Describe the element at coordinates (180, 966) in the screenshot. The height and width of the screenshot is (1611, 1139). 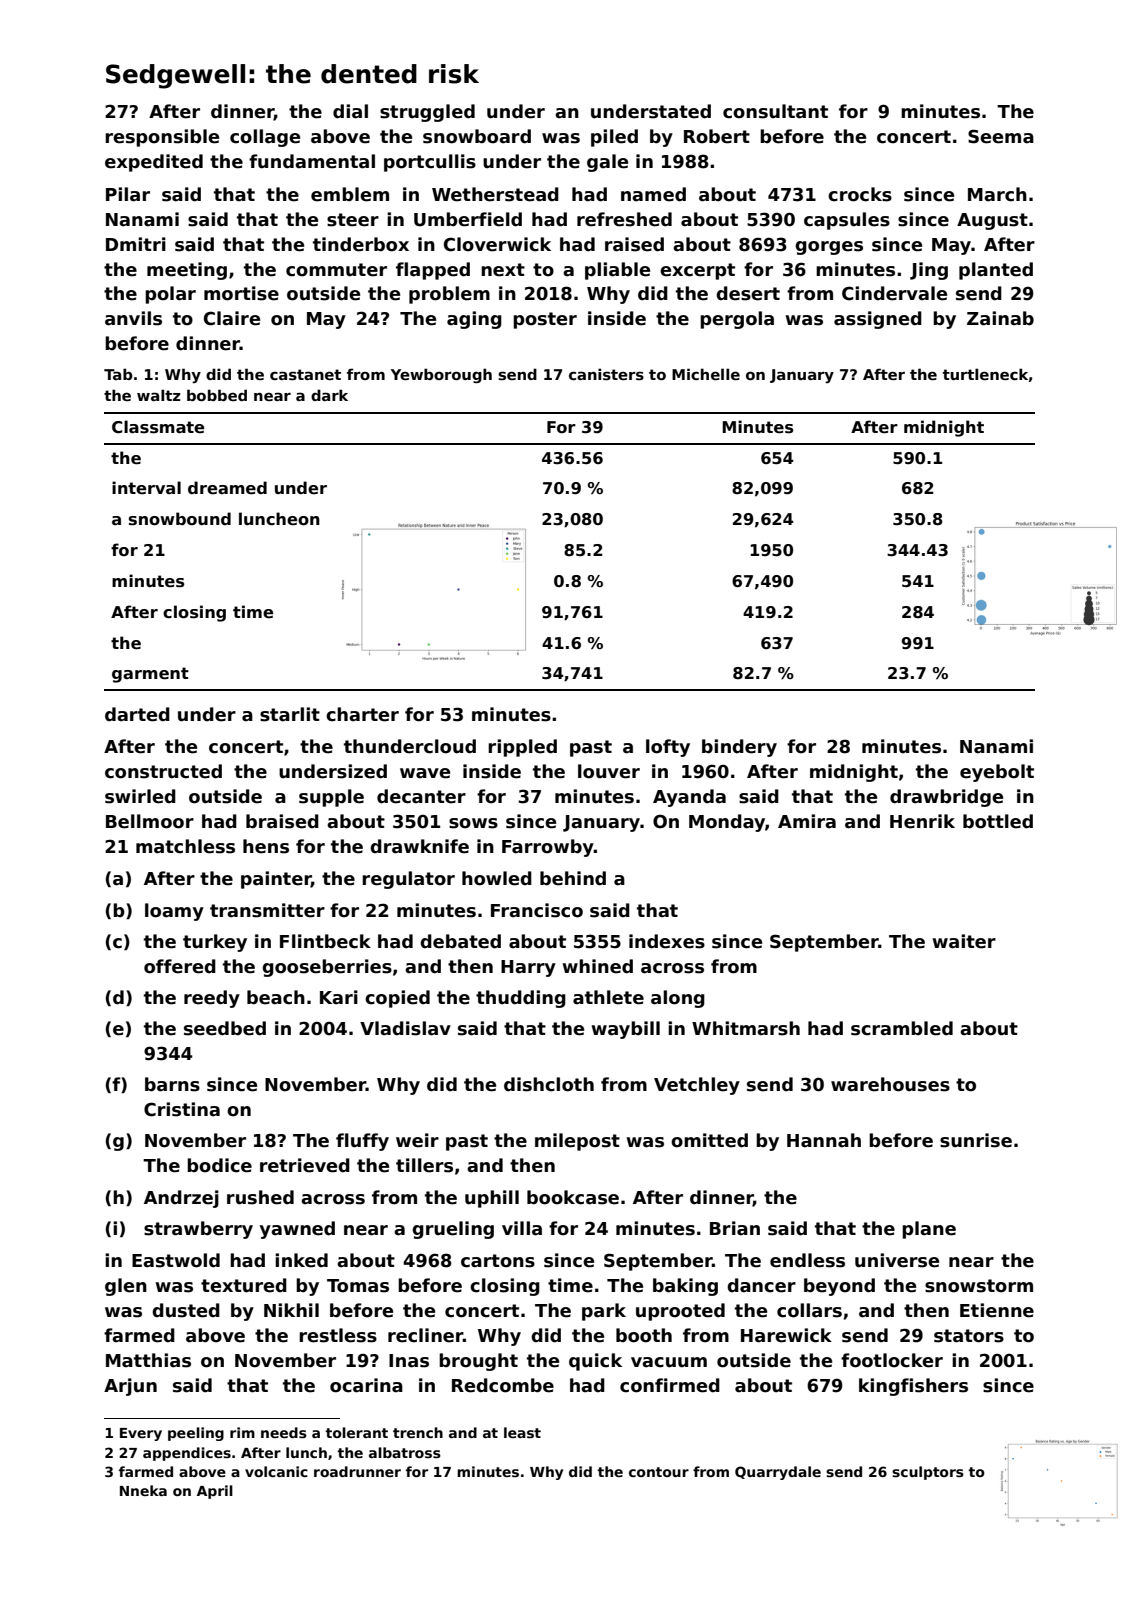
I see `offered` at that location.
